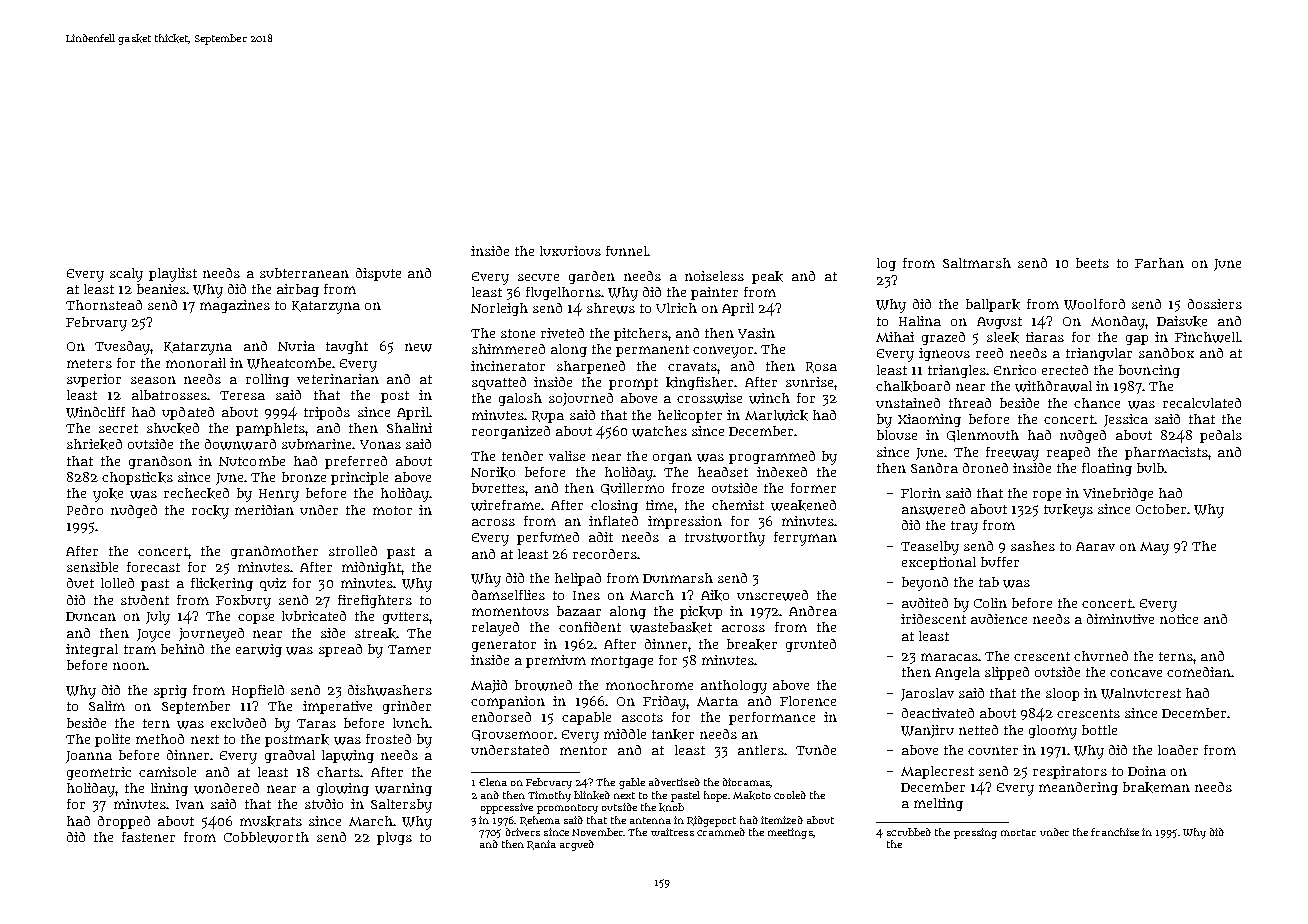  What do you see at coordinates (264, 510) in the screenshot?
I see `meridian` at bounding box center [264, 510].
